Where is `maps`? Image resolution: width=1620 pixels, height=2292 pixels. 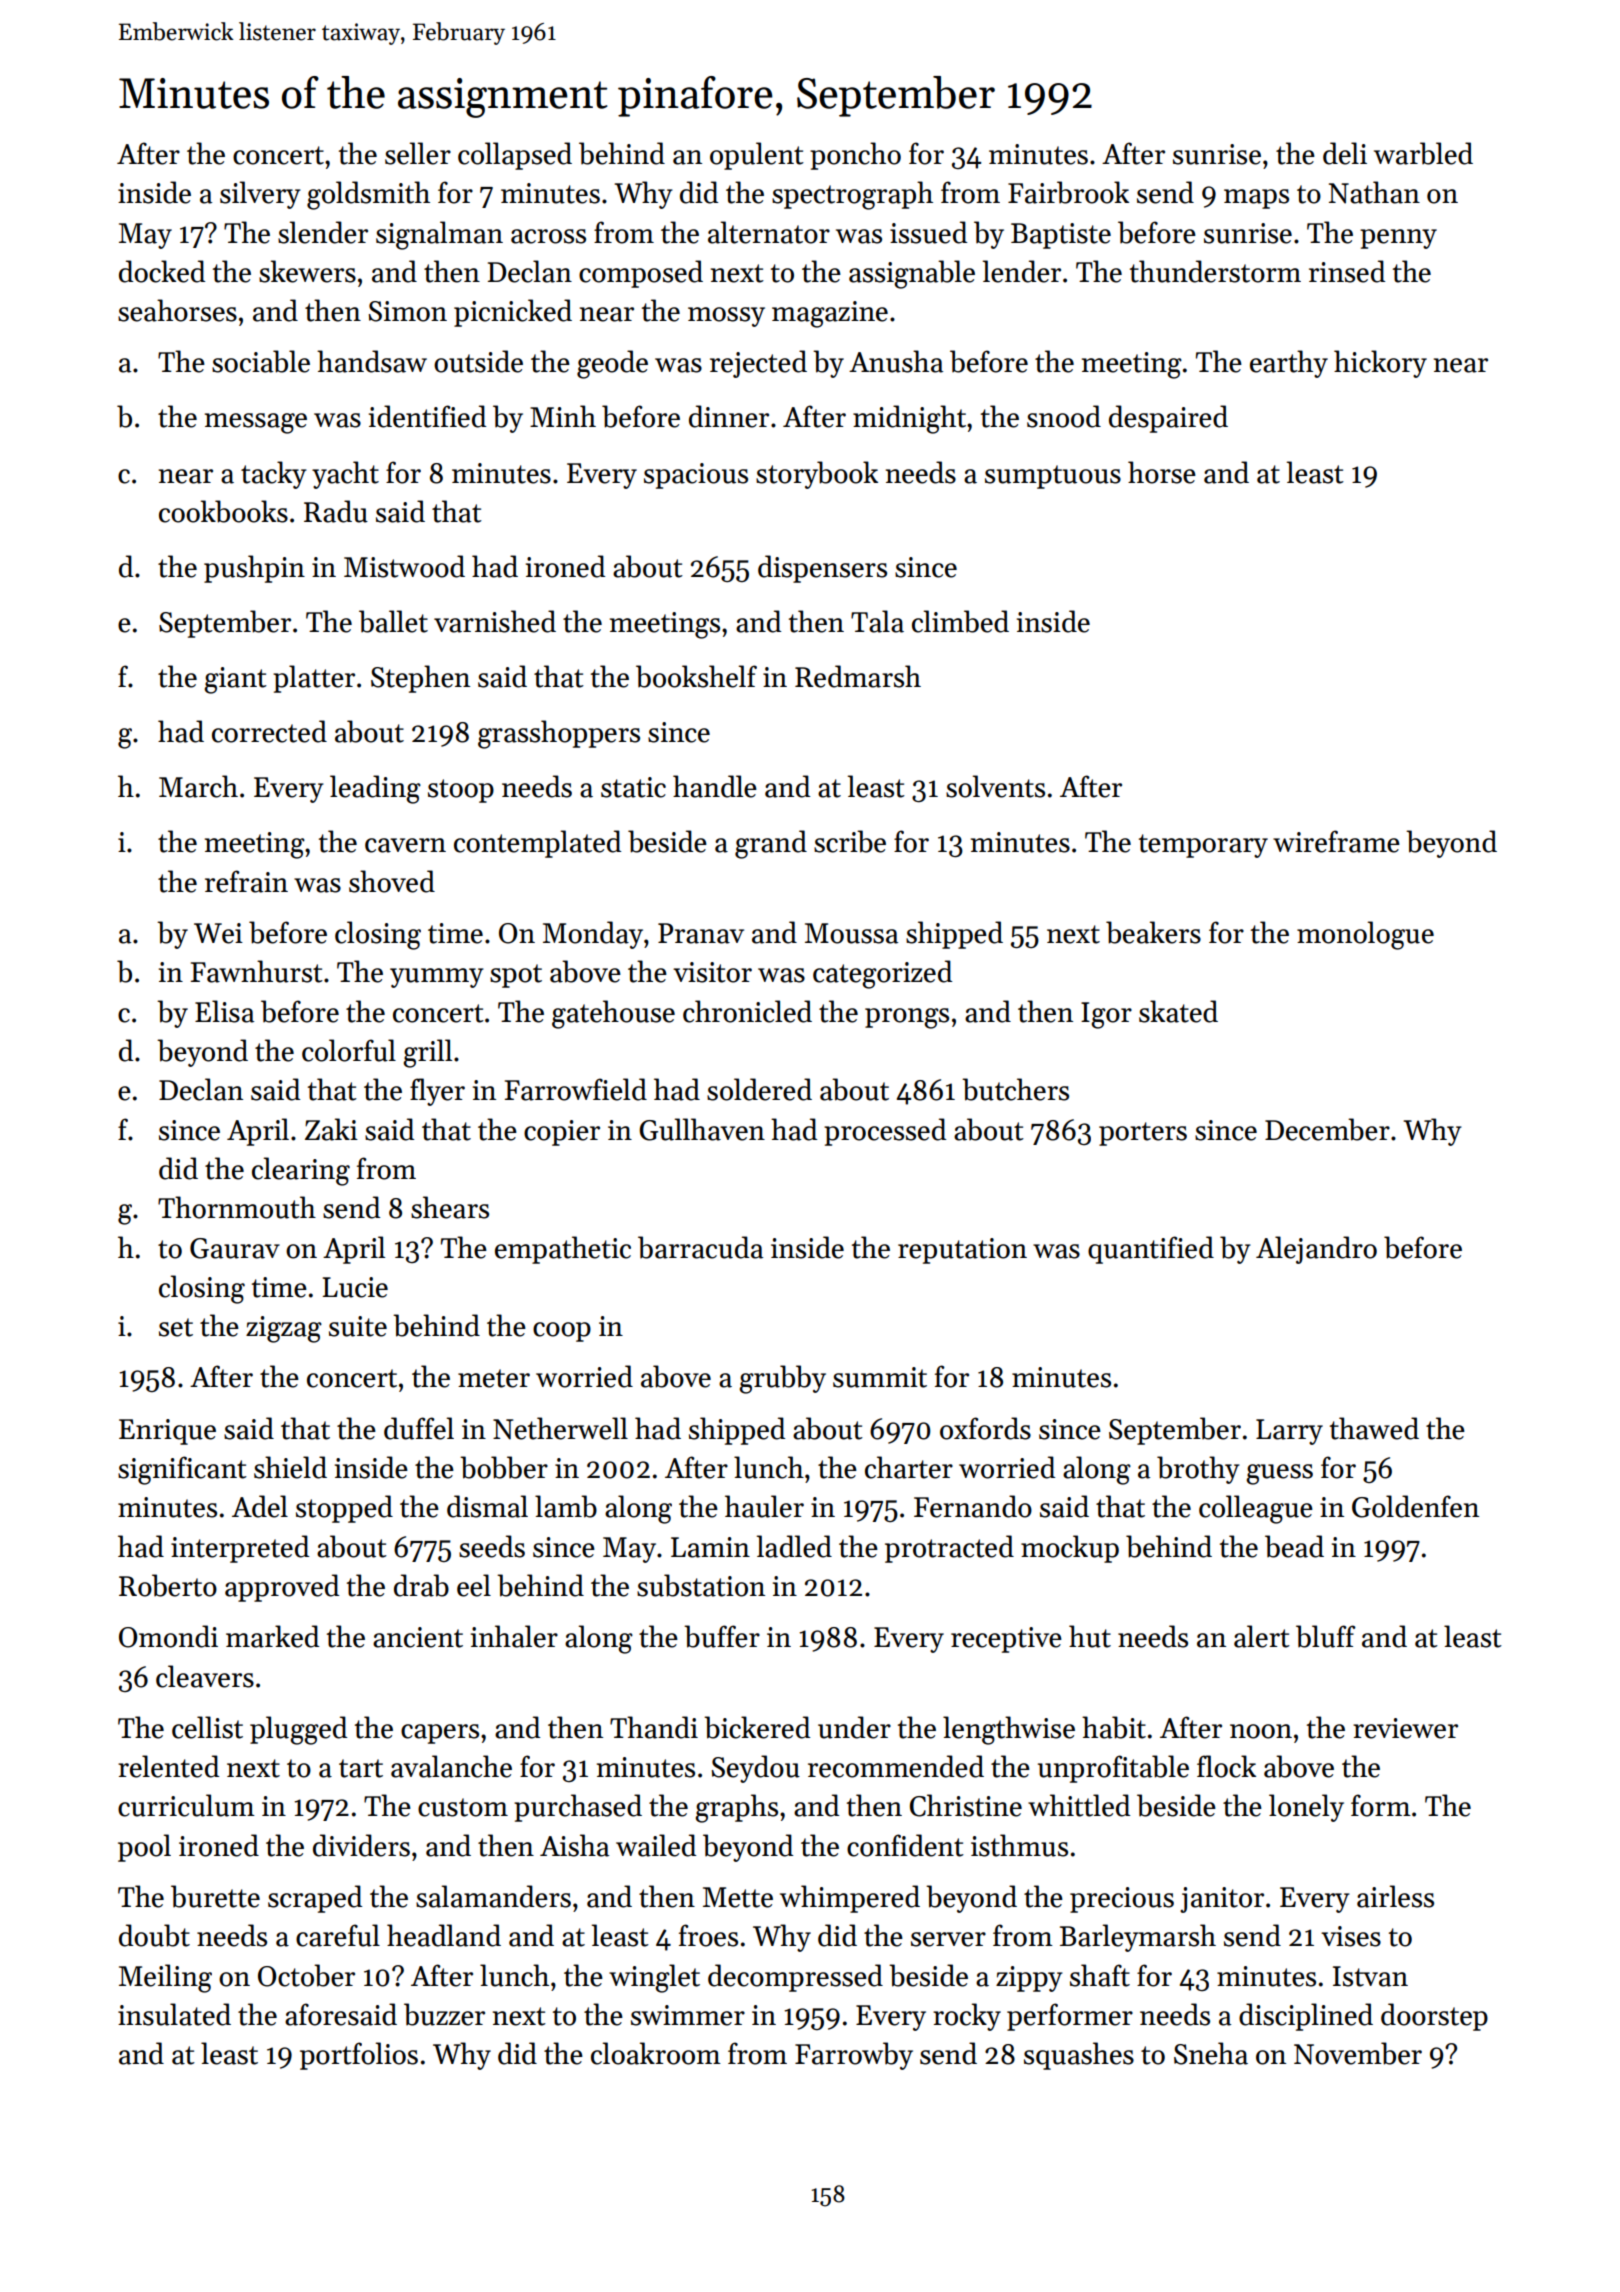
maps is located at coordinates (1256, 199).
